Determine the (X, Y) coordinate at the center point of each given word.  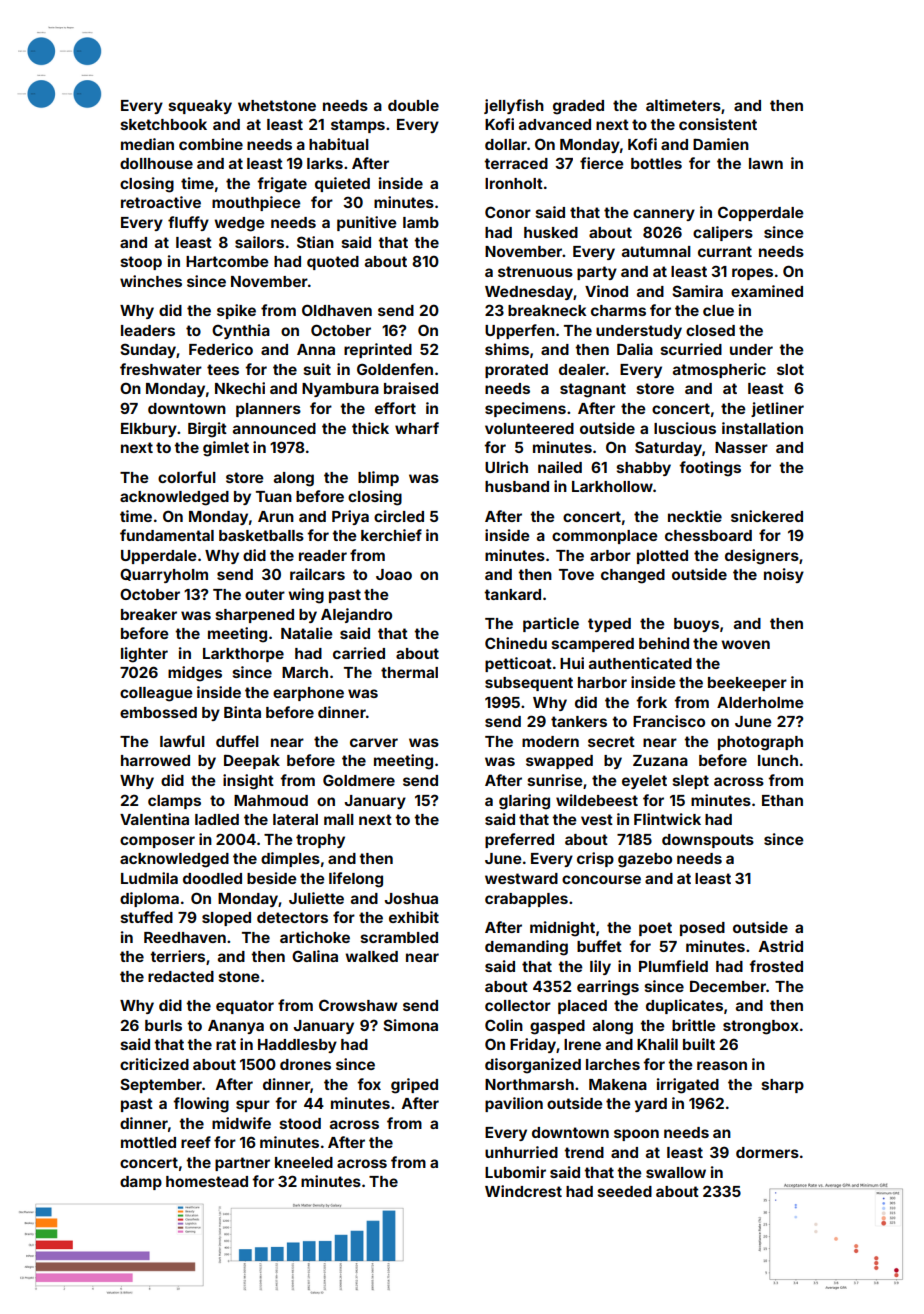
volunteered (529, 428)
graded (578, 107)
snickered (767, 516)
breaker (149, 614)
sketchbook (164, 124)
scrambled (399, 937)
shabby (644, 469)
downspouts (708, 841)
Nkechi (240, 388)
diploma (149, 899)
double (413, 105)
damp (141, 1183)
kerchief (391, 535)
